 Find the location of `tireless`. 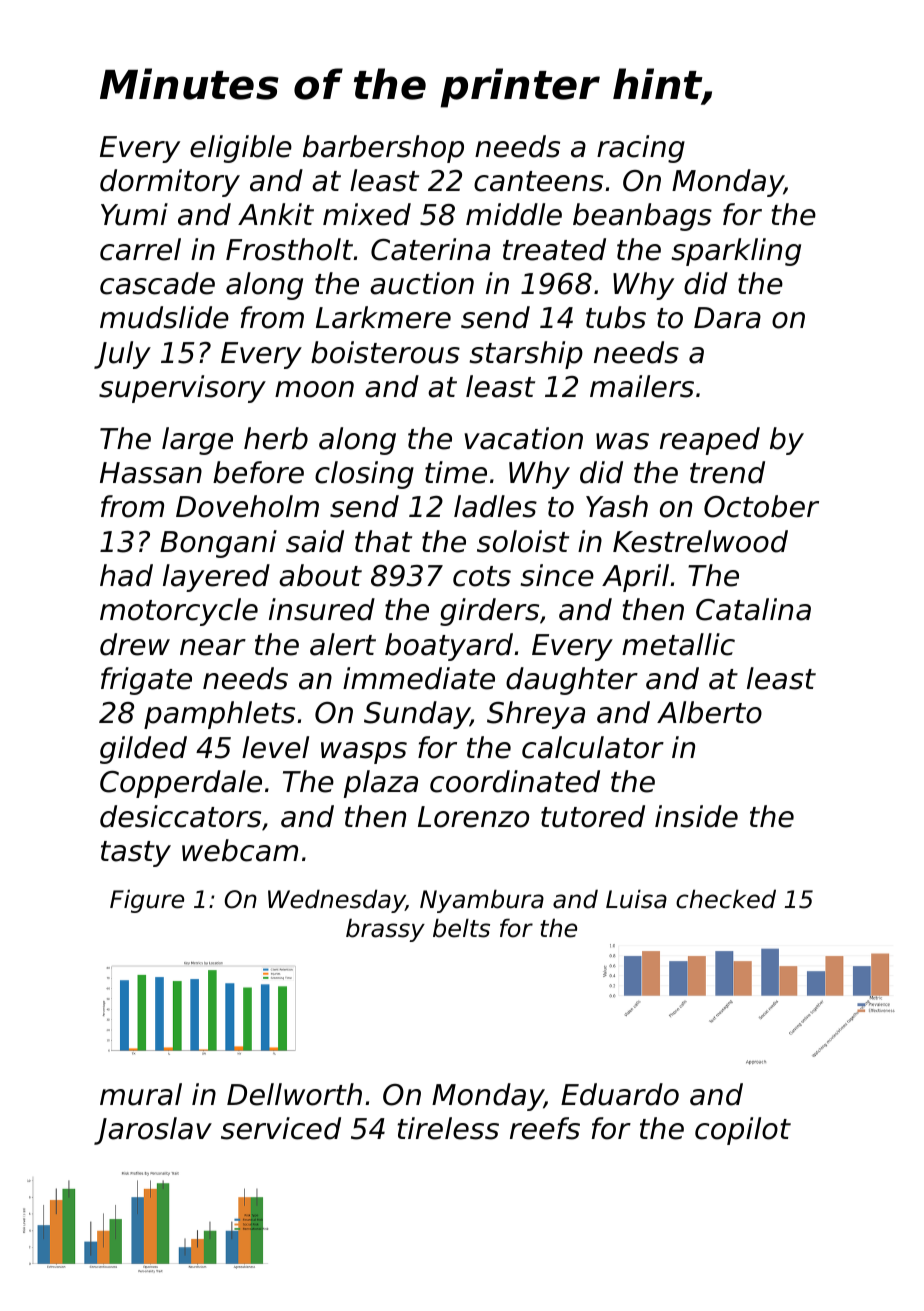

tireless is located at coordinates (448, 1128).
